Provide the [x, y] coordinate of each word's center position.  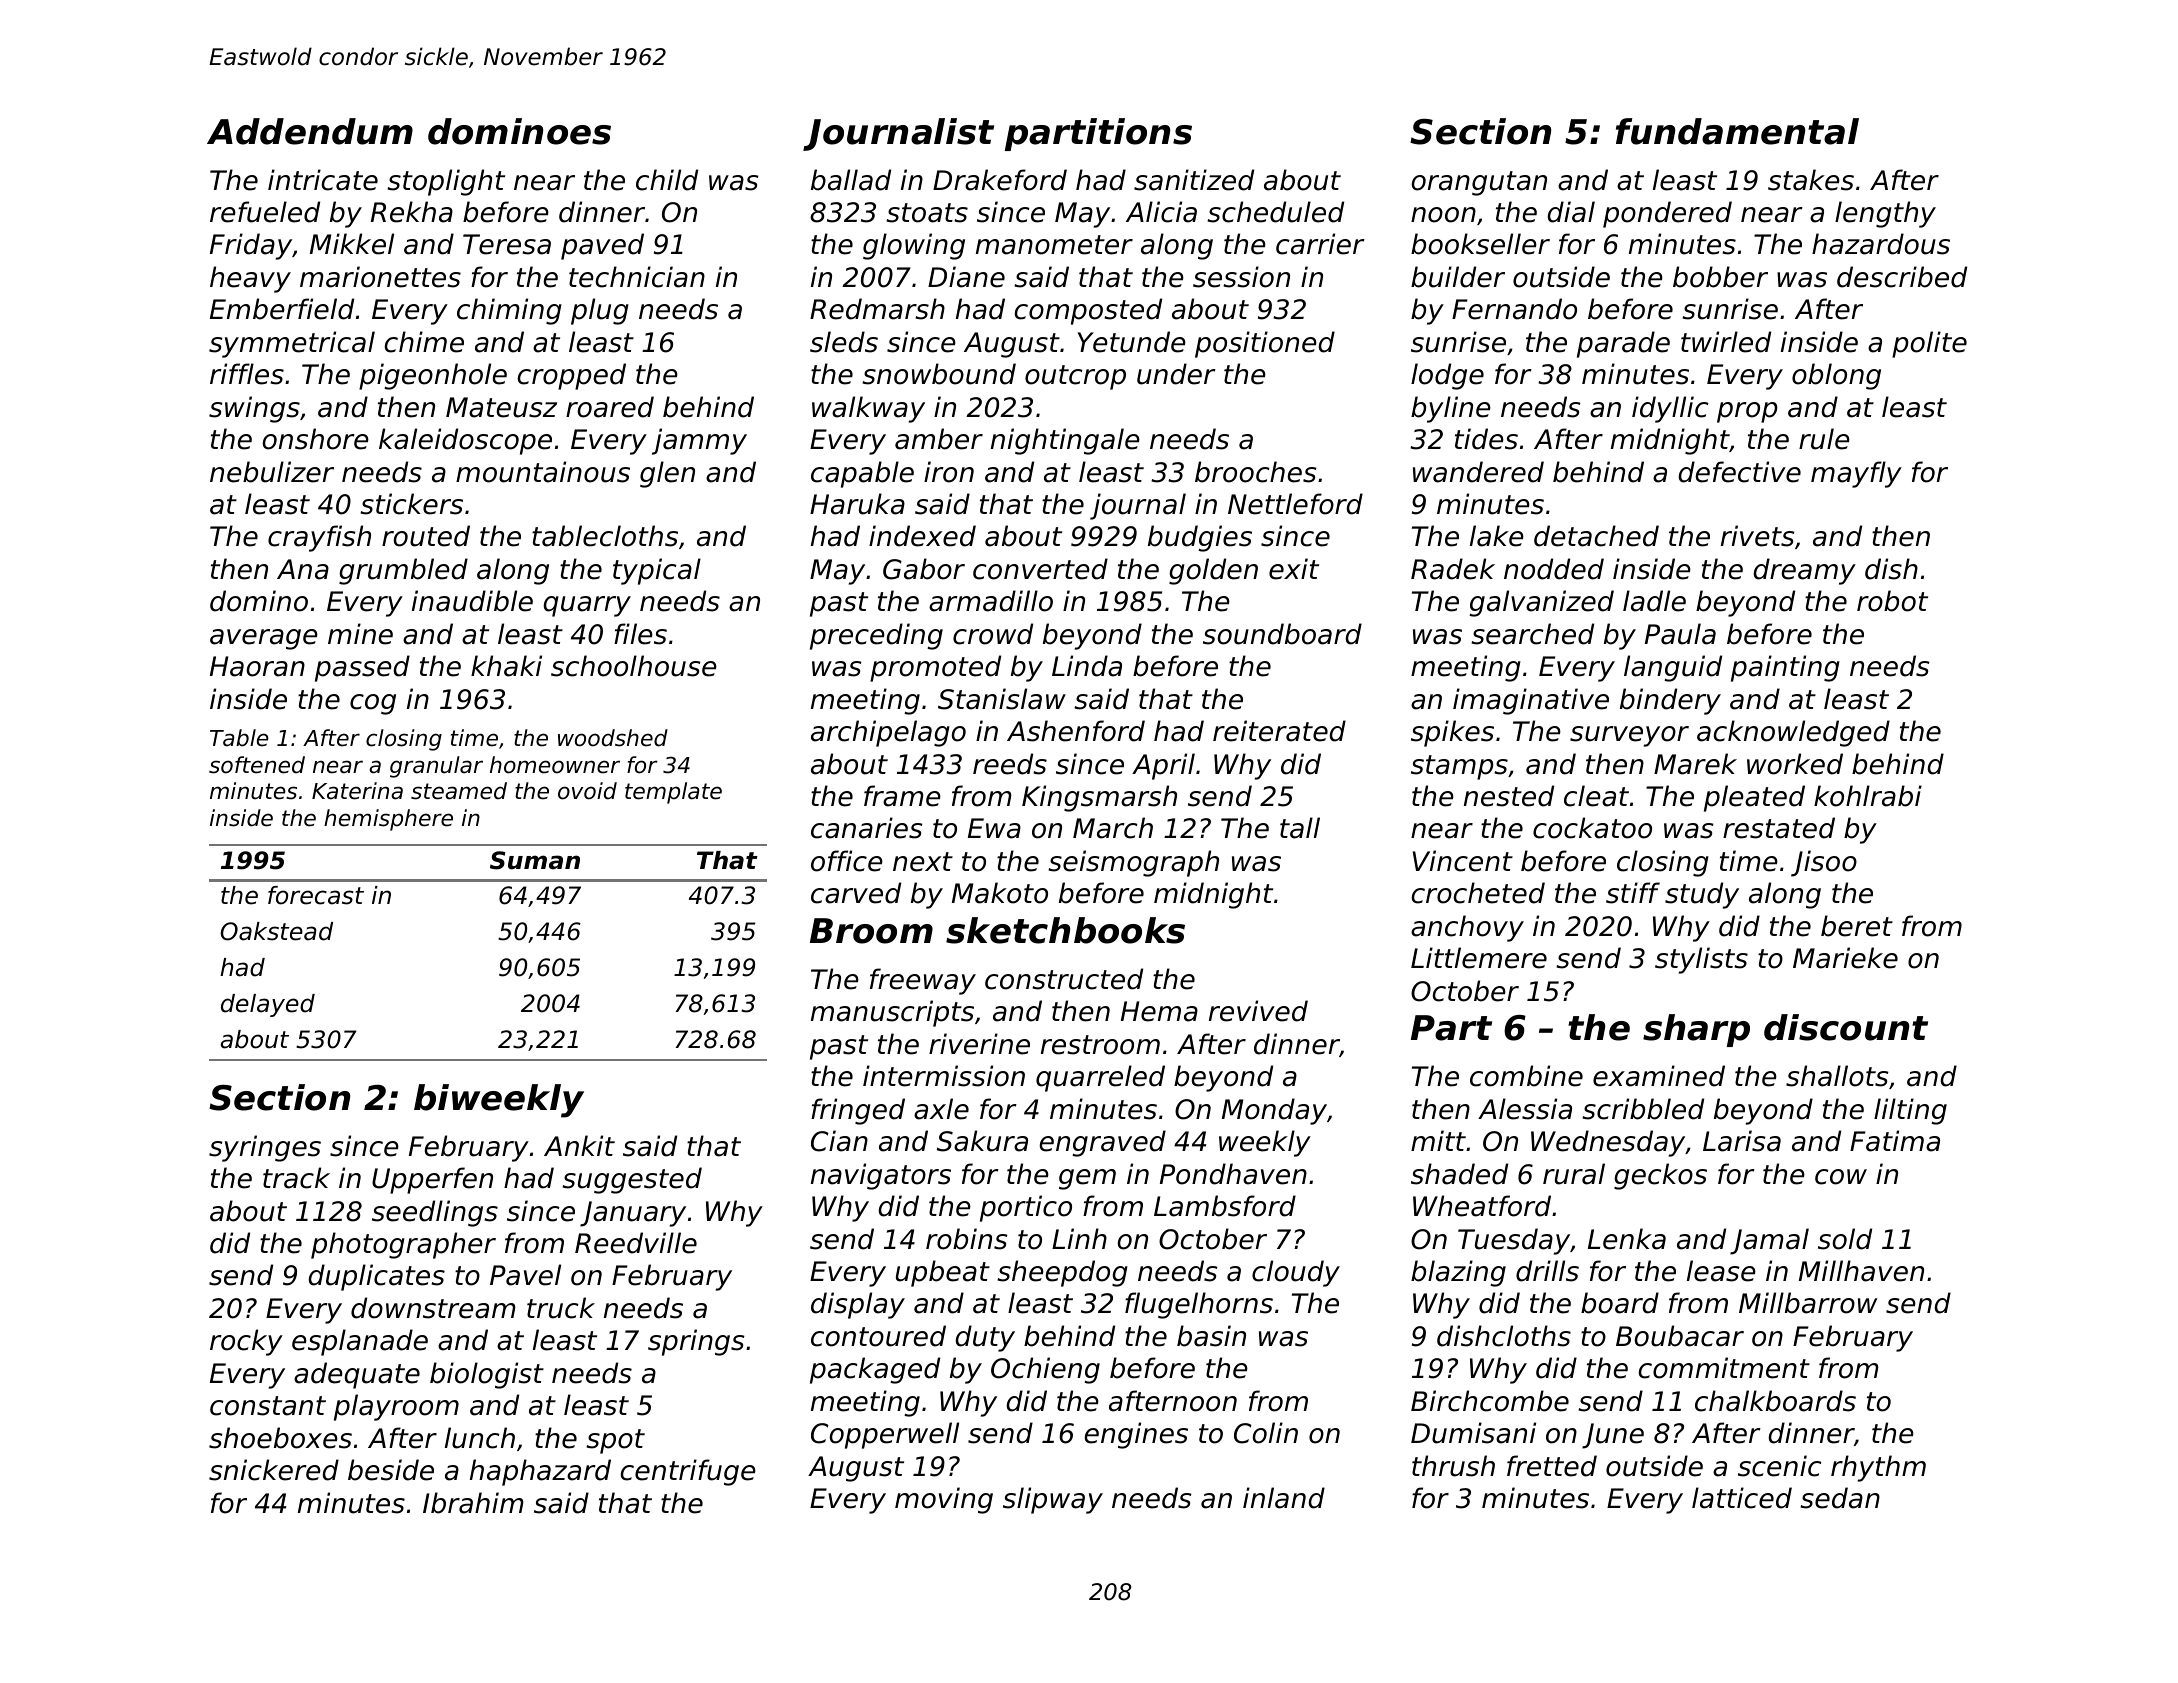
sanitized [1194, 180]
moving [944, 1500]
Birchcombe [1490, 1401]
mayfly [1856, 474]
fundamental [1737, 131]
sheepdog [1062, 1273]
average [264, 639]
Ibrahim [473, 1503]
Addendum [310, 131]
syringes [265, 1148]
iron [949, 472]
